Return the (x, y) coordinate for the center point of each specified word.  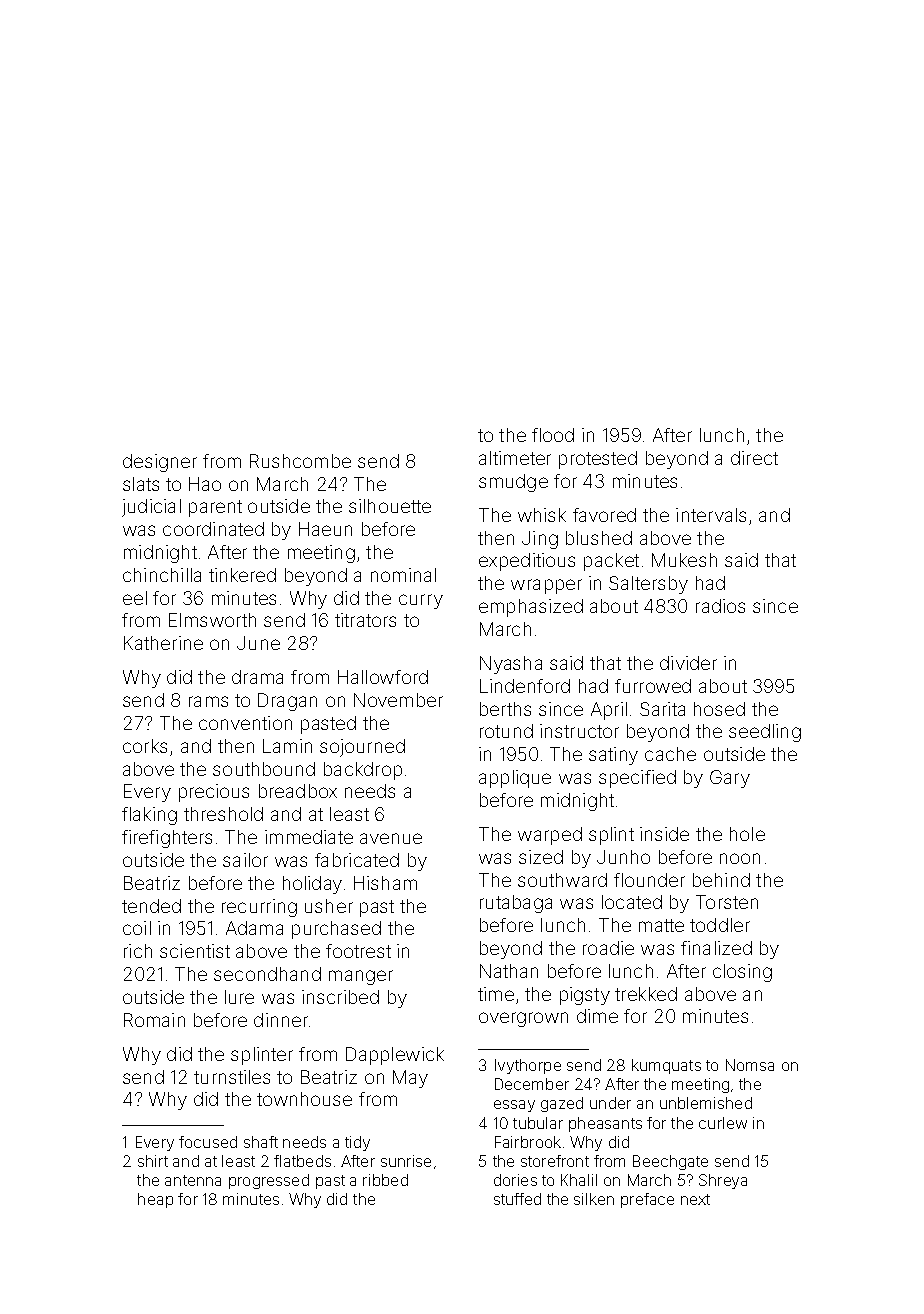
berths (505, 709)
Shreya (723, 1181)
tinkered (242, 575)
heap (155, 1200)
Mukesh (684, 560)
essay (514, 1106)
